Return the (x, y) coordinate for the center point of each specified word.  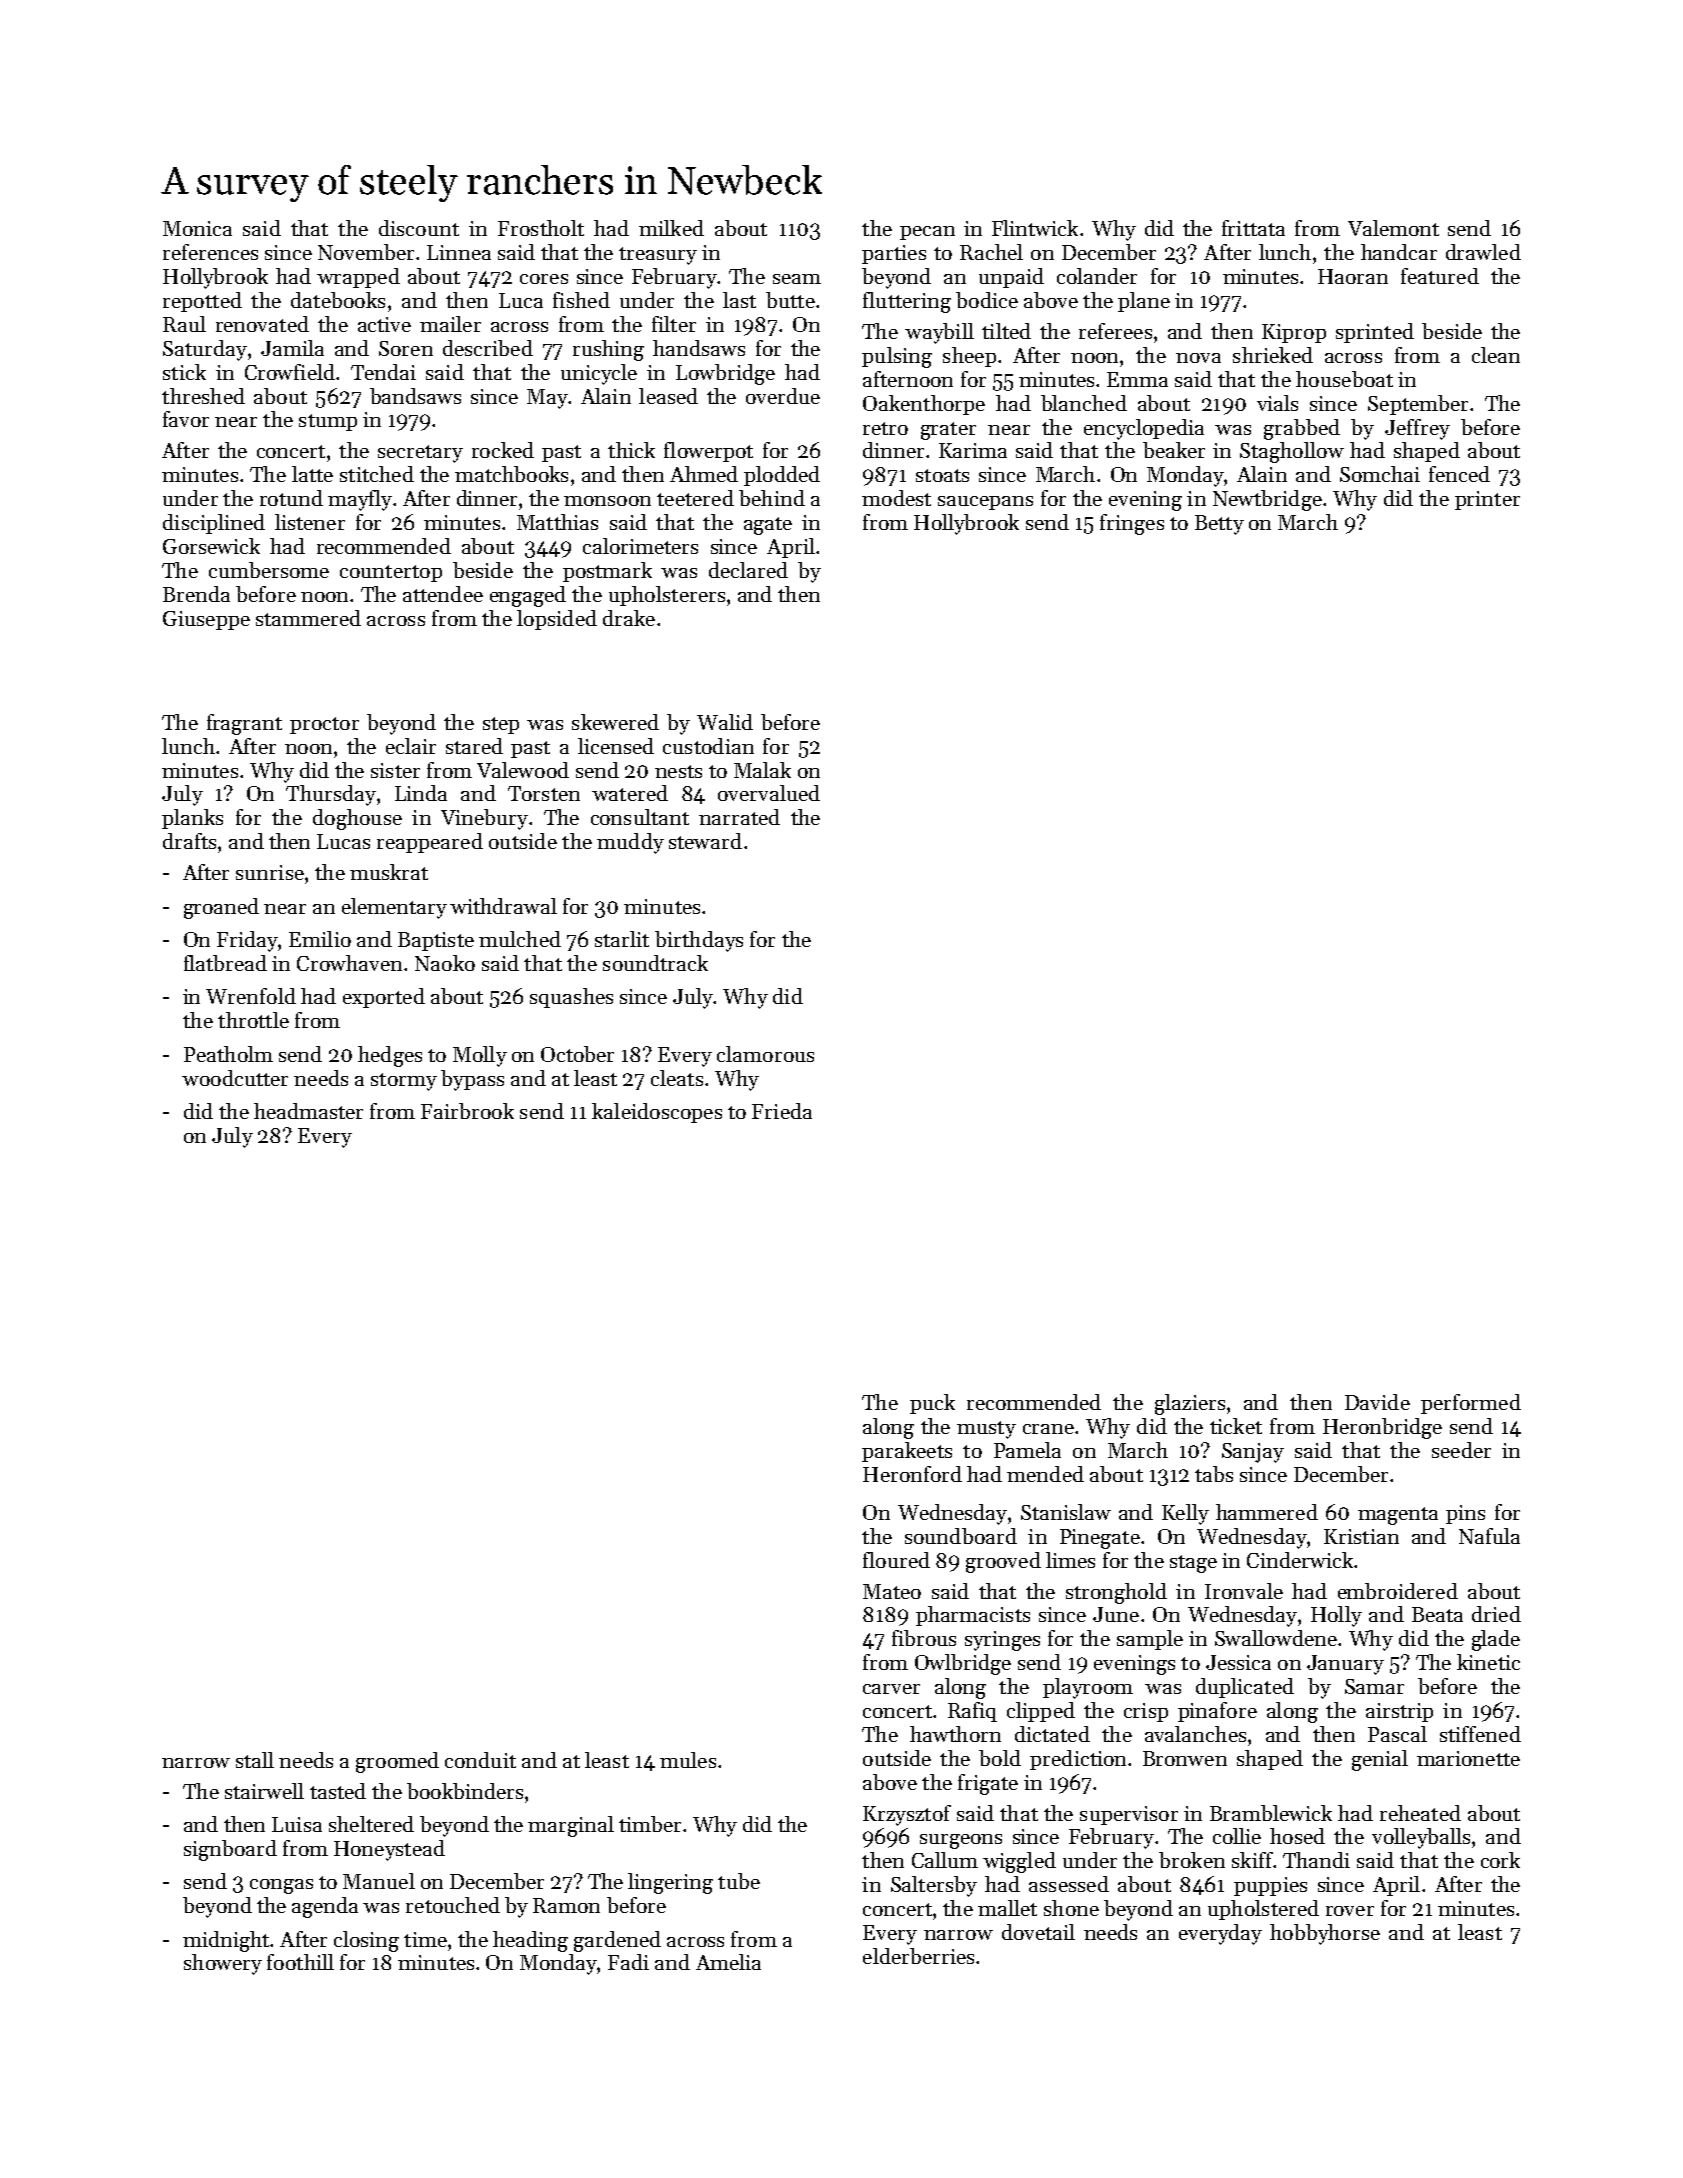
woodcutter (235, 1078)
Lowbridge (725, 374)
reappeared (430, 843)
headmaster (308, 1111)
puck (932, 1404)
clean (1496, 355)
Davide (1377, 1402)
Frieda (782, 1111)
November (366, 252)
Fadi (628, 1962)
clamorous (765, 1054)
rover (1350, 1911)
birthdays (699, 941)
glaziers (1190, 1404)
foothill (300, 1962)
